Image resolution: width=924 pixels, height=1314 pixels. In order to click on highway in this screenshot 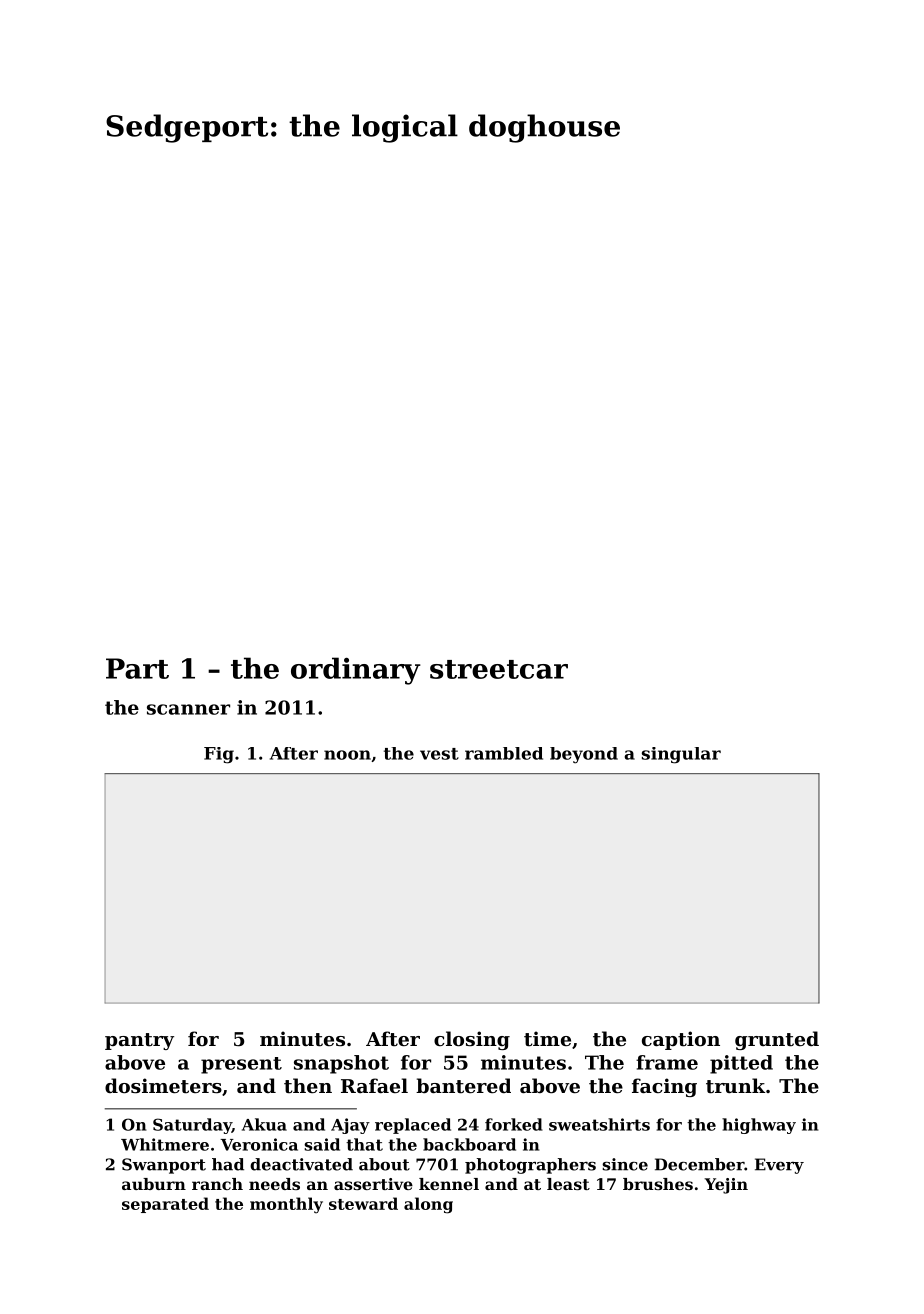, I will do `click(759, 1126)`.
